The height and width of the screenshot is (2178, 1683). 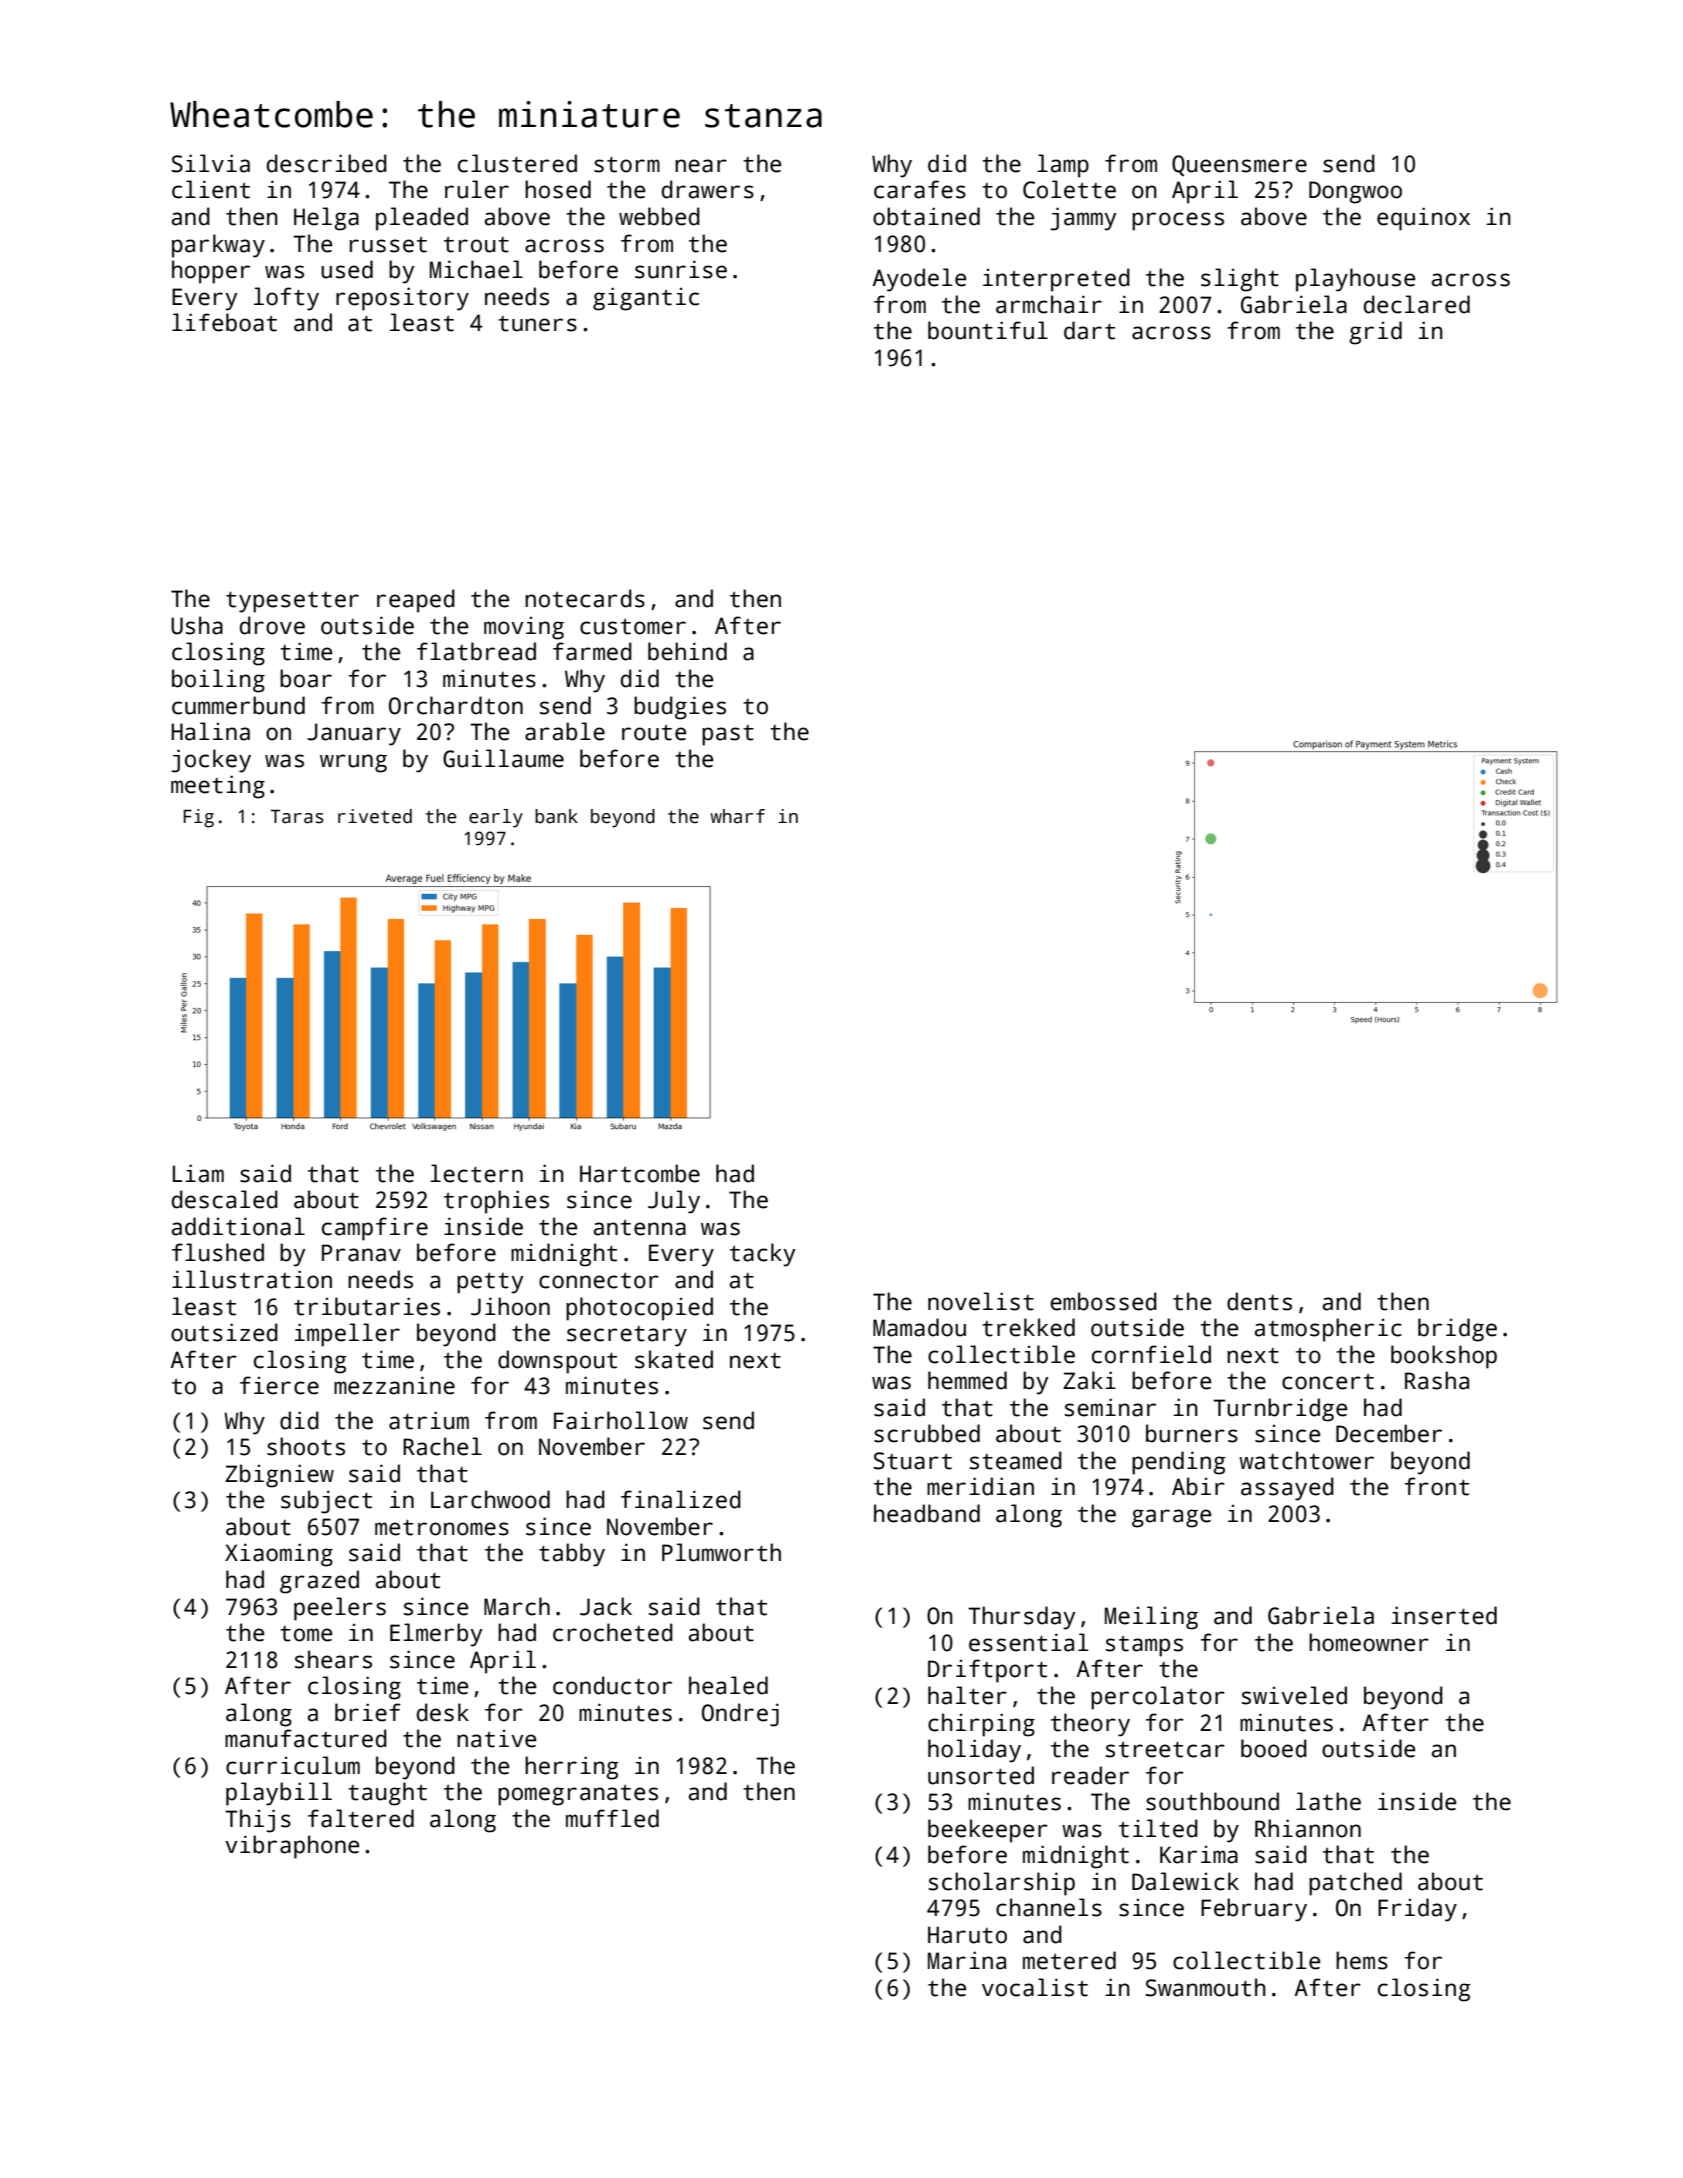 I want to click on muffled, so click(x=612, y=1818).
